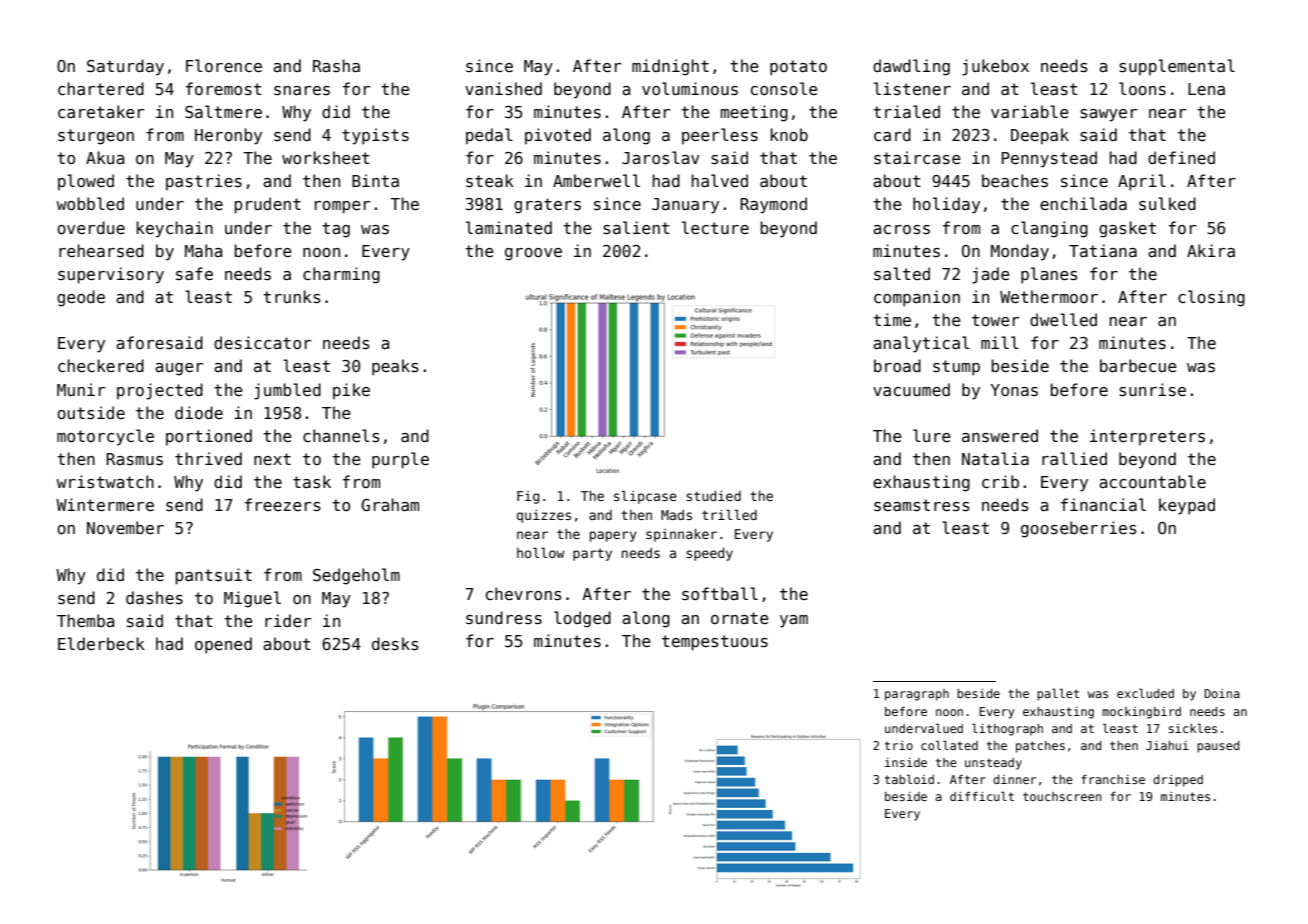  I want to click on pantsuit, so click(213, 576).
